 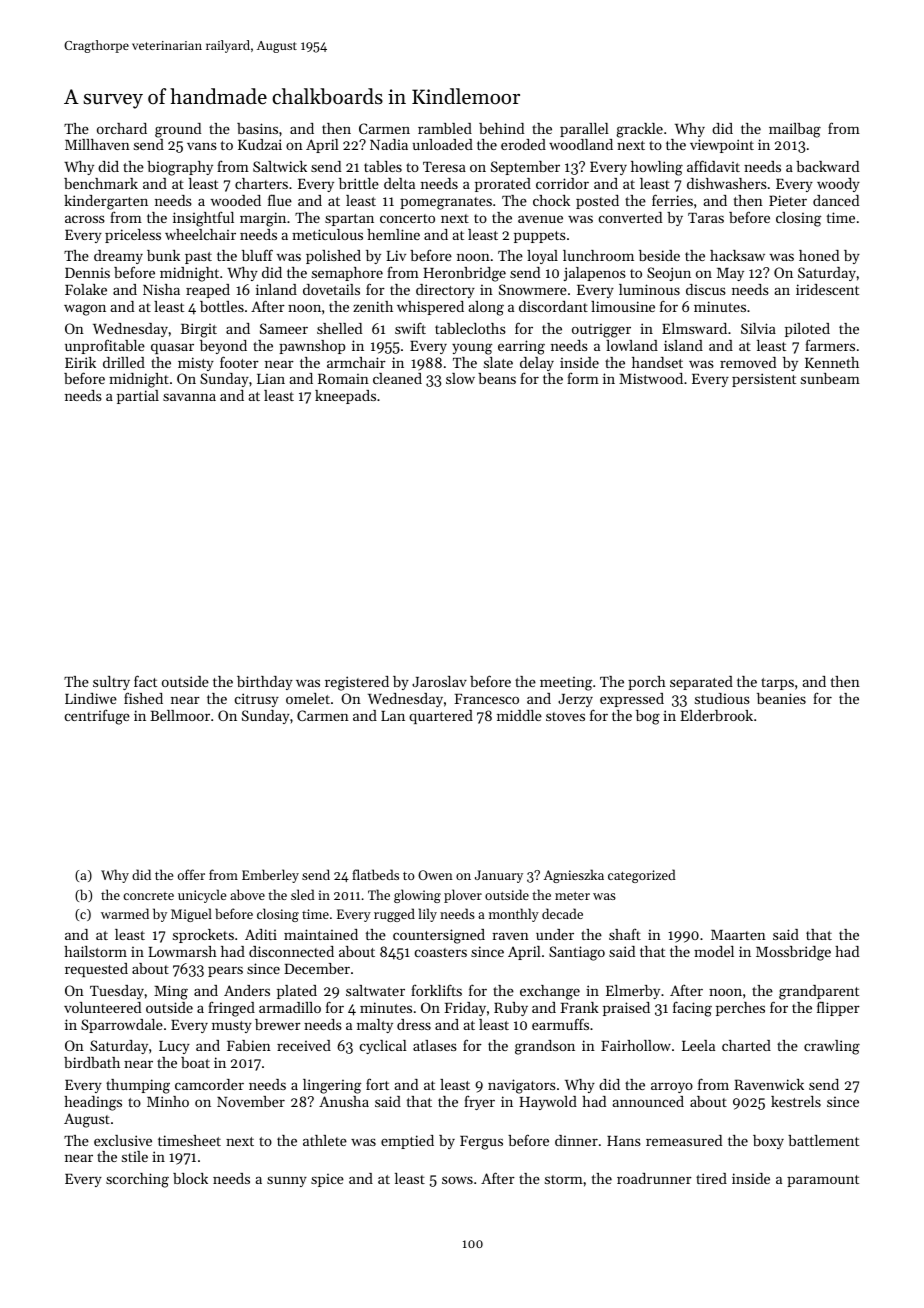 What do you see at coordinates (651, 378) in the screenshot?
I see `Mistwood` at bounding box center [651, 378].
